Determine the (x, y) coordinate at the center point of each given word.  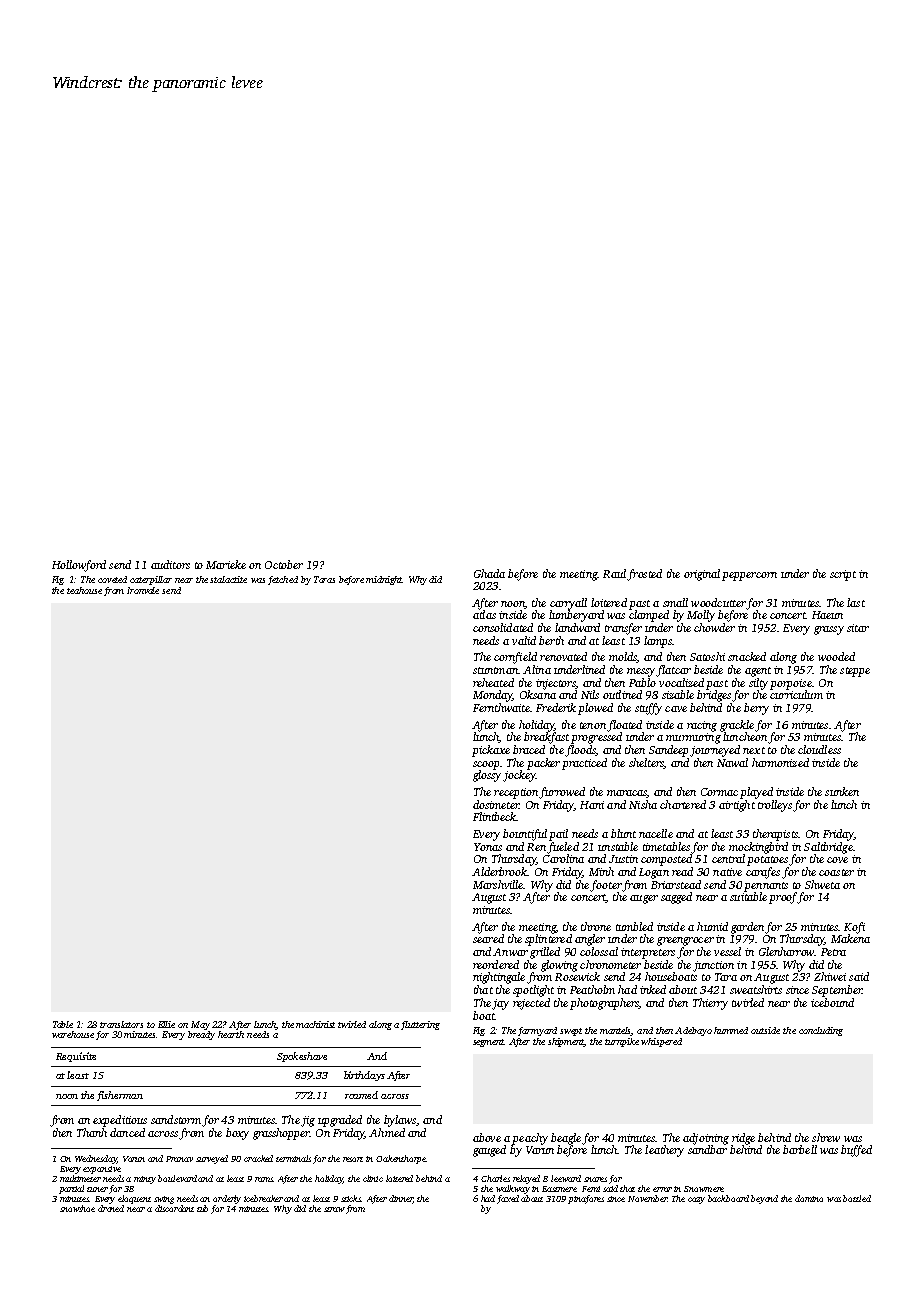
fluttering (420, 1025)
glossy (487, 776)
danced (127, 1132)
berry (756, 709)
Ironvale (143, 590)
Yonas (488, 847)
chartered (683, 804)
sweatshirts (756, 989)
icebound (832, 1002)
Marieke (226, 564)
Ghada (489, 573)
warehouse (73, 1034)
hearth (231, 1034)
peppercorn (749, 576)
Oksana (538, 694)
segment (489, 1043)
